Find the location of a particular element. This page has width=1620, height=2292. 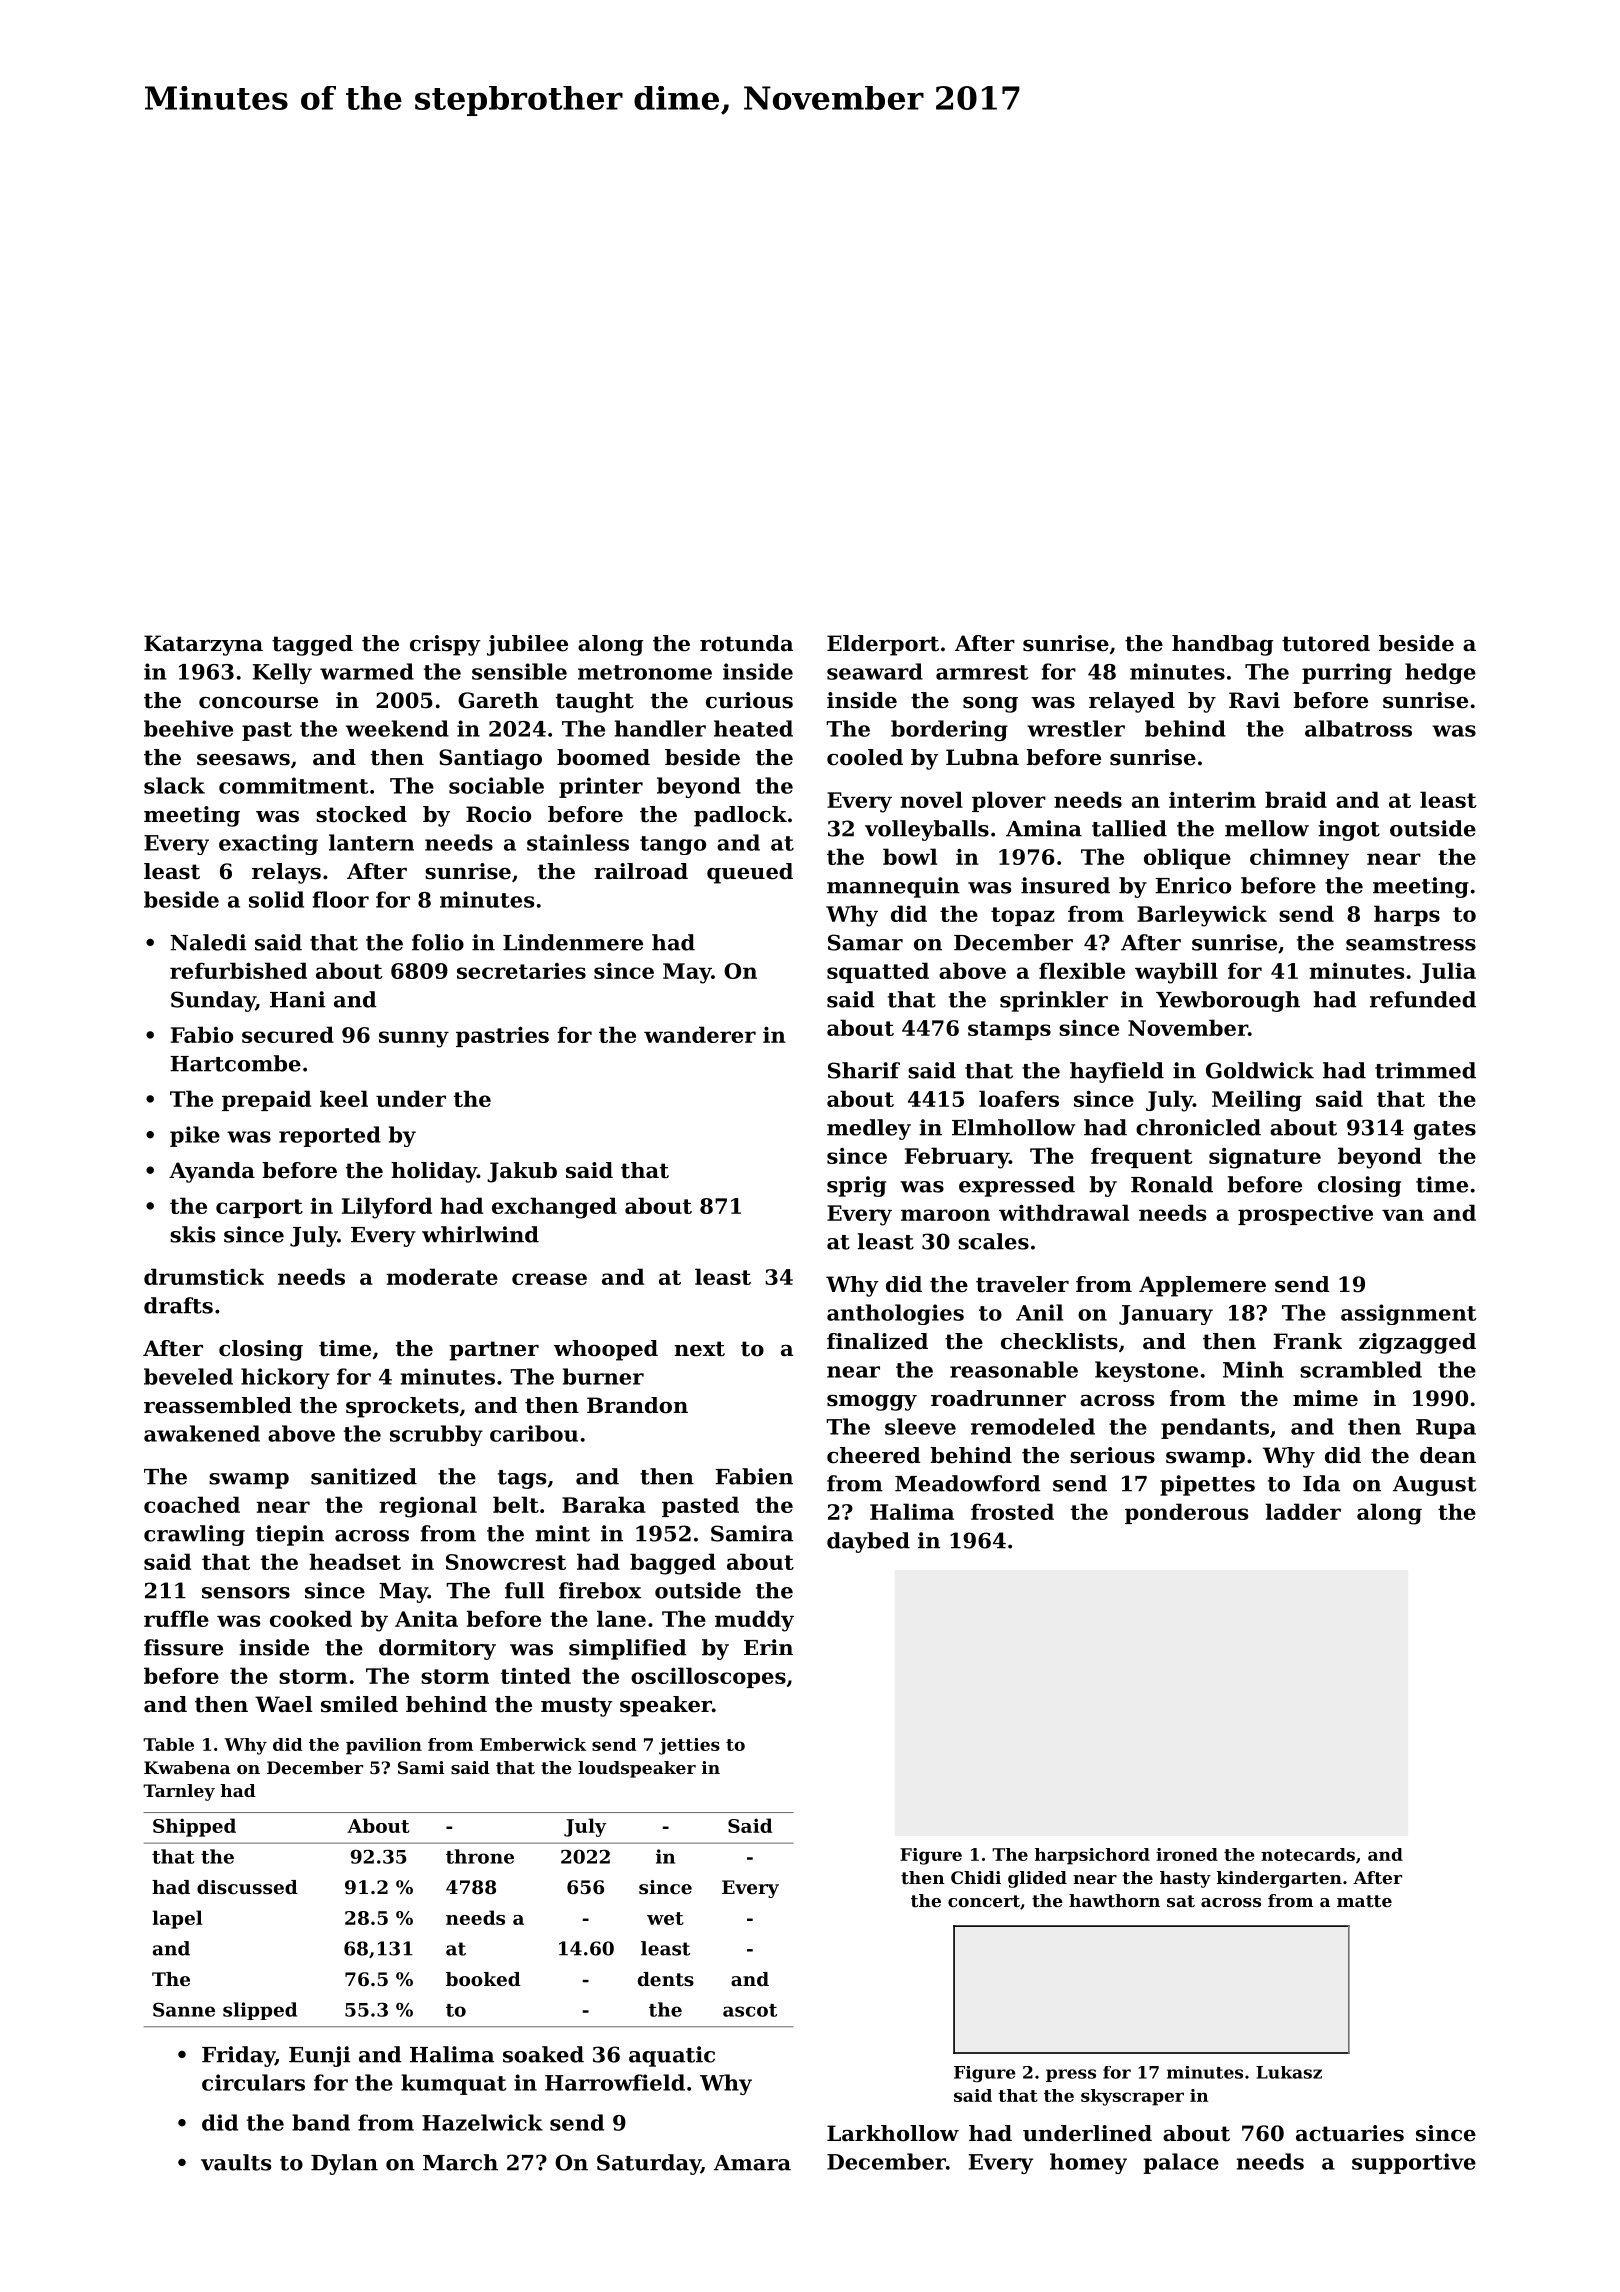

sunny is located at coordinates (414, 1039).
